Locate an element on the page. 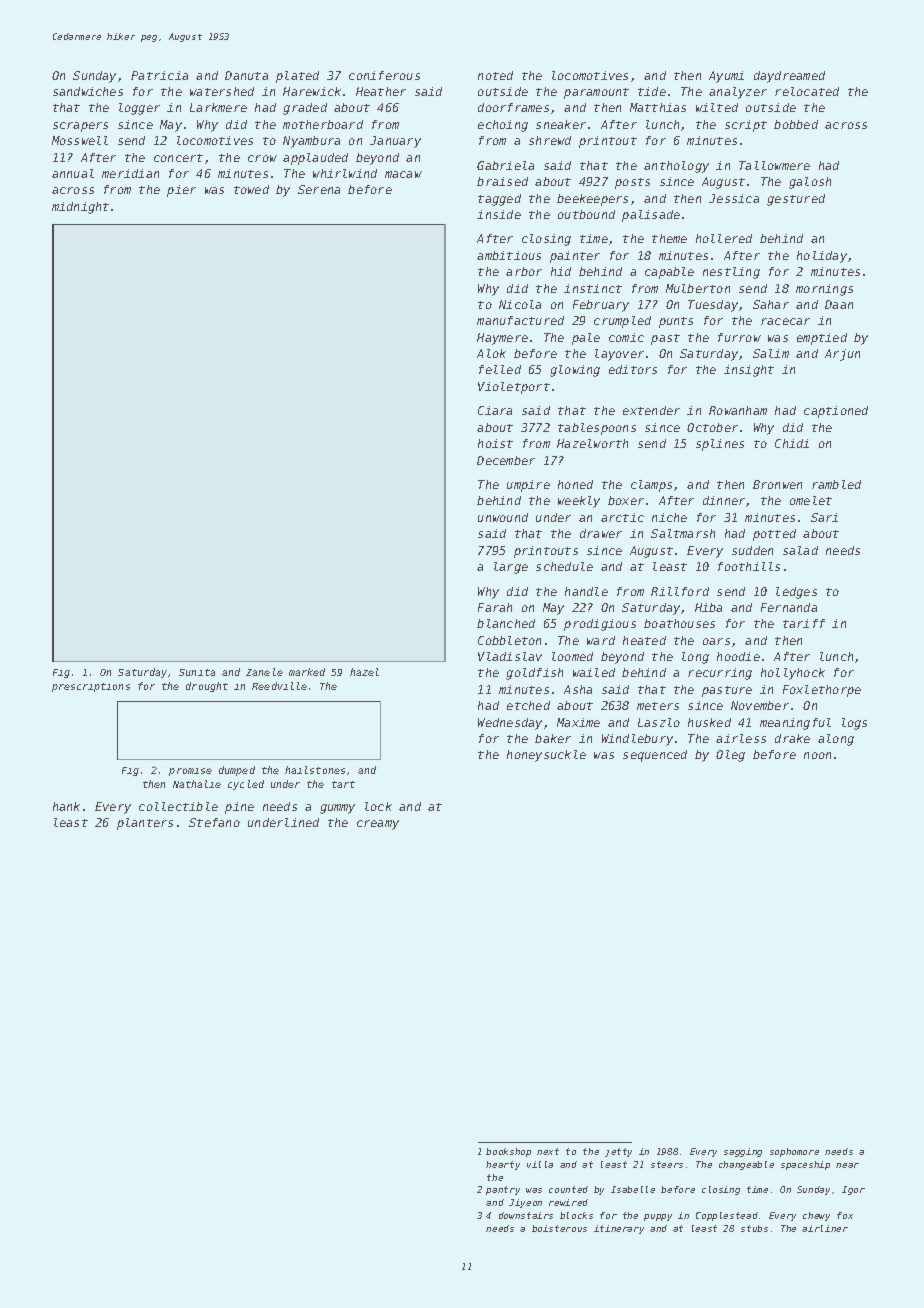 This page has height=1308, width=924. Tallowmere is located at coordinates (774, 165).
